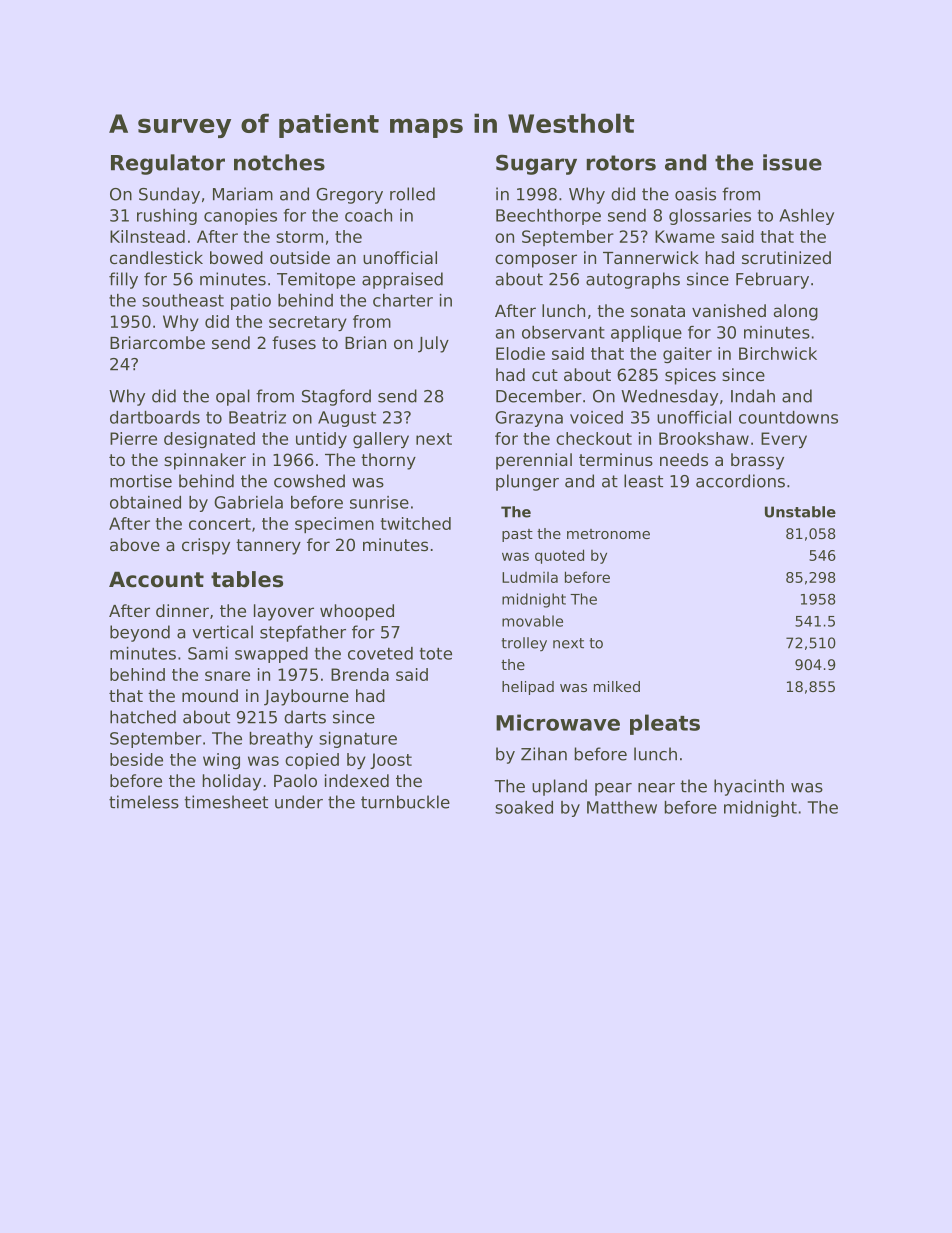 This screenshot has width=952, height=1233. I want to click on gallery, so click(381, 440).
